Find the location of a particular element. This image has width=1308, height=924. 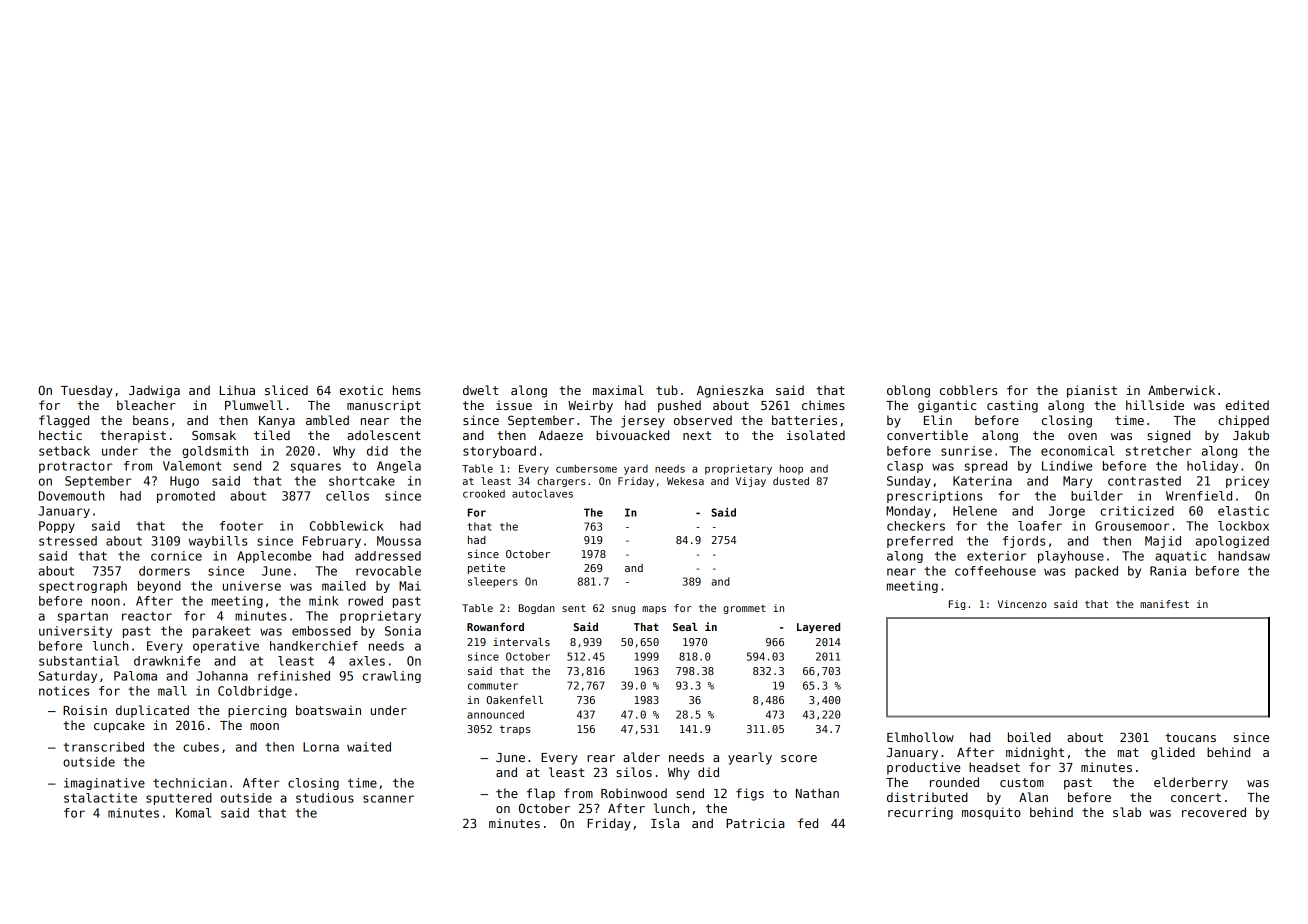

flagged is located at coordinates (64, 421).
